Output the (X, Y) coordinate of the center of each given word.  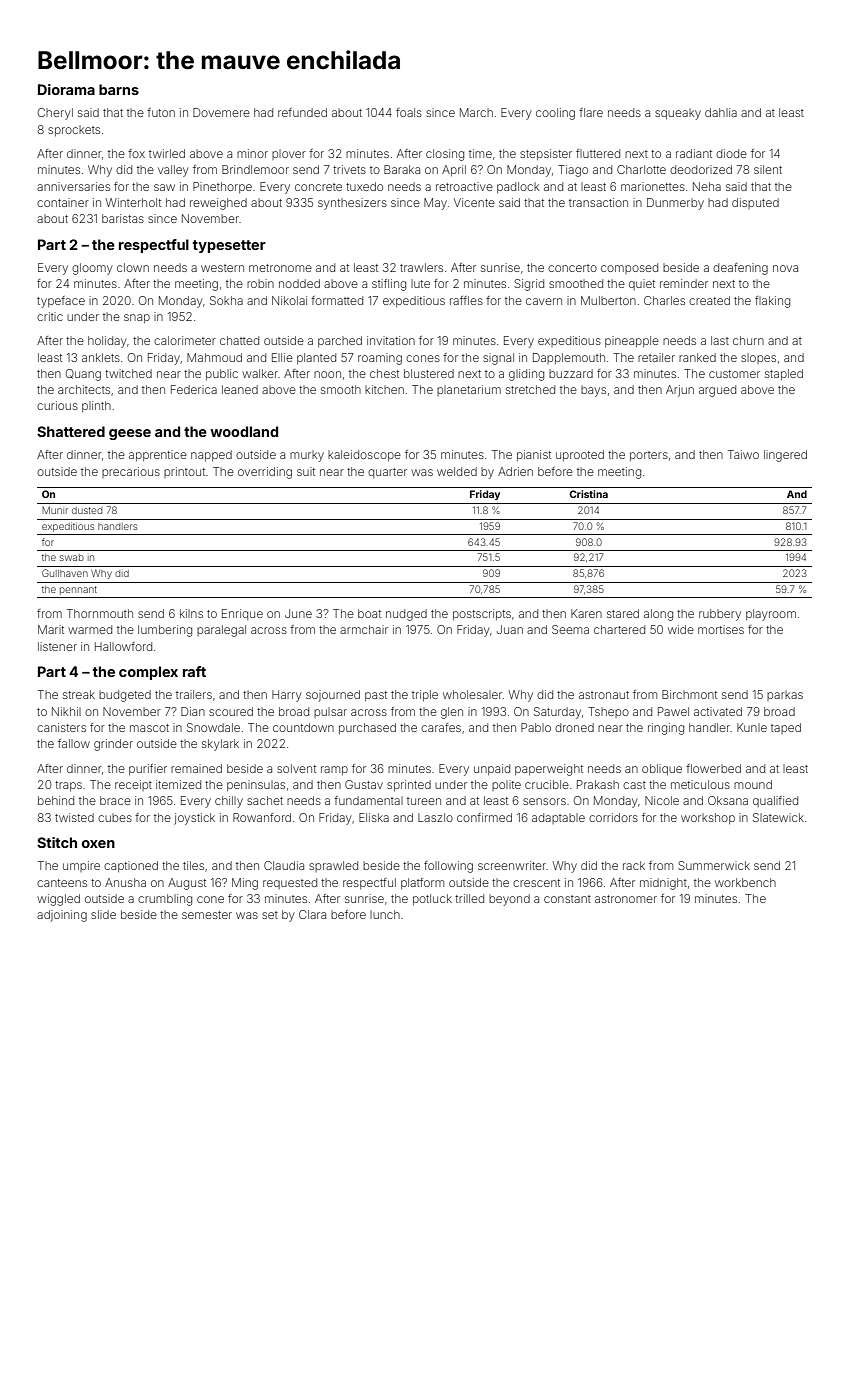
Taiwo (743, 454)
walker (260, 373)
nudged (406, 615)
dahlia (721, 112)
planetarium (469, 390)
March (476, 112)
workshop (708, 818)
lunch (385, 914)
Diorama (66, 89)
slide (103, 914)
